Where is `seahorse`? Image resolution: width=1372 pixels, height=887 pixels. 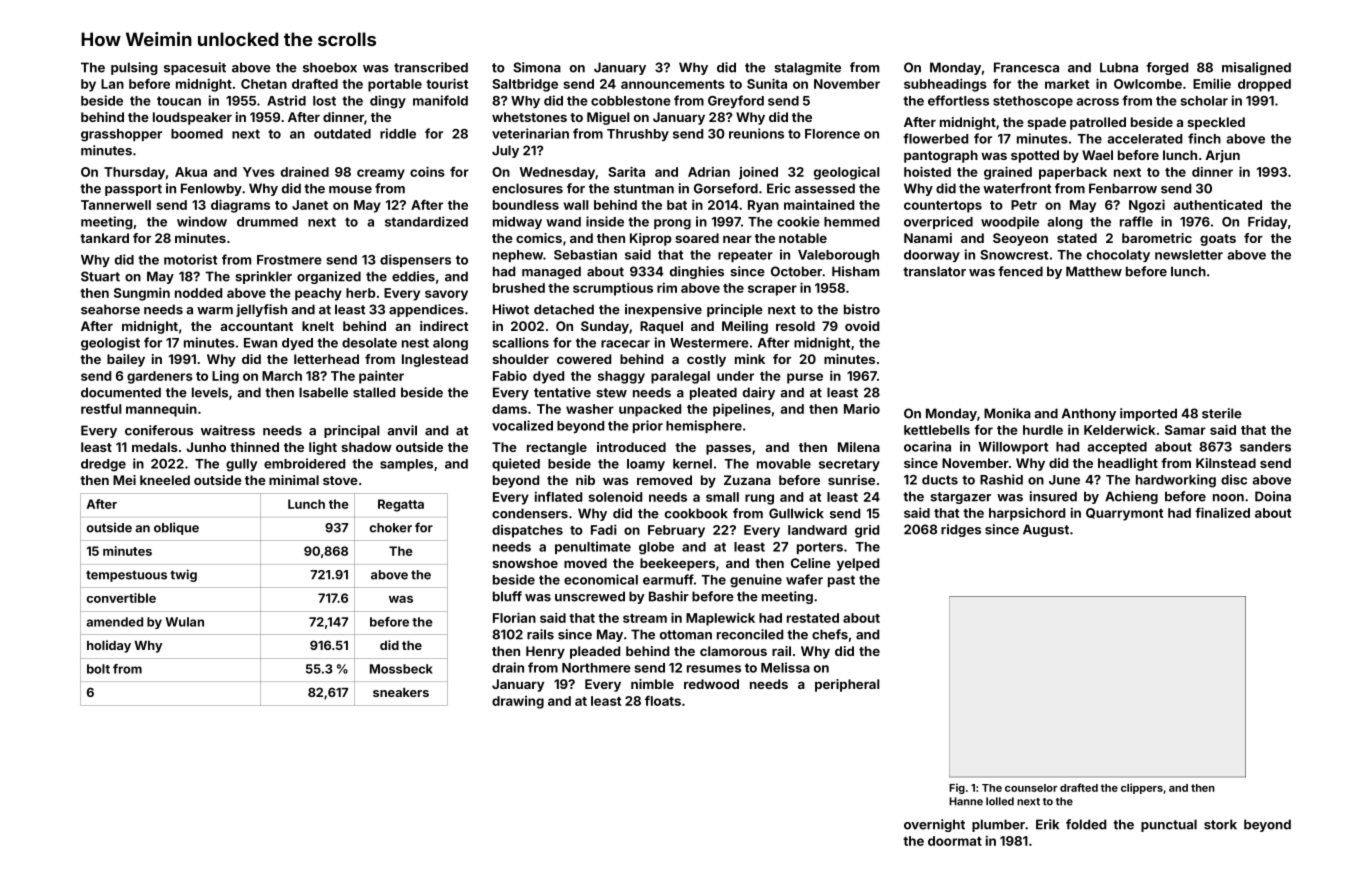
seahorse is located at coordinates (110, 309).
